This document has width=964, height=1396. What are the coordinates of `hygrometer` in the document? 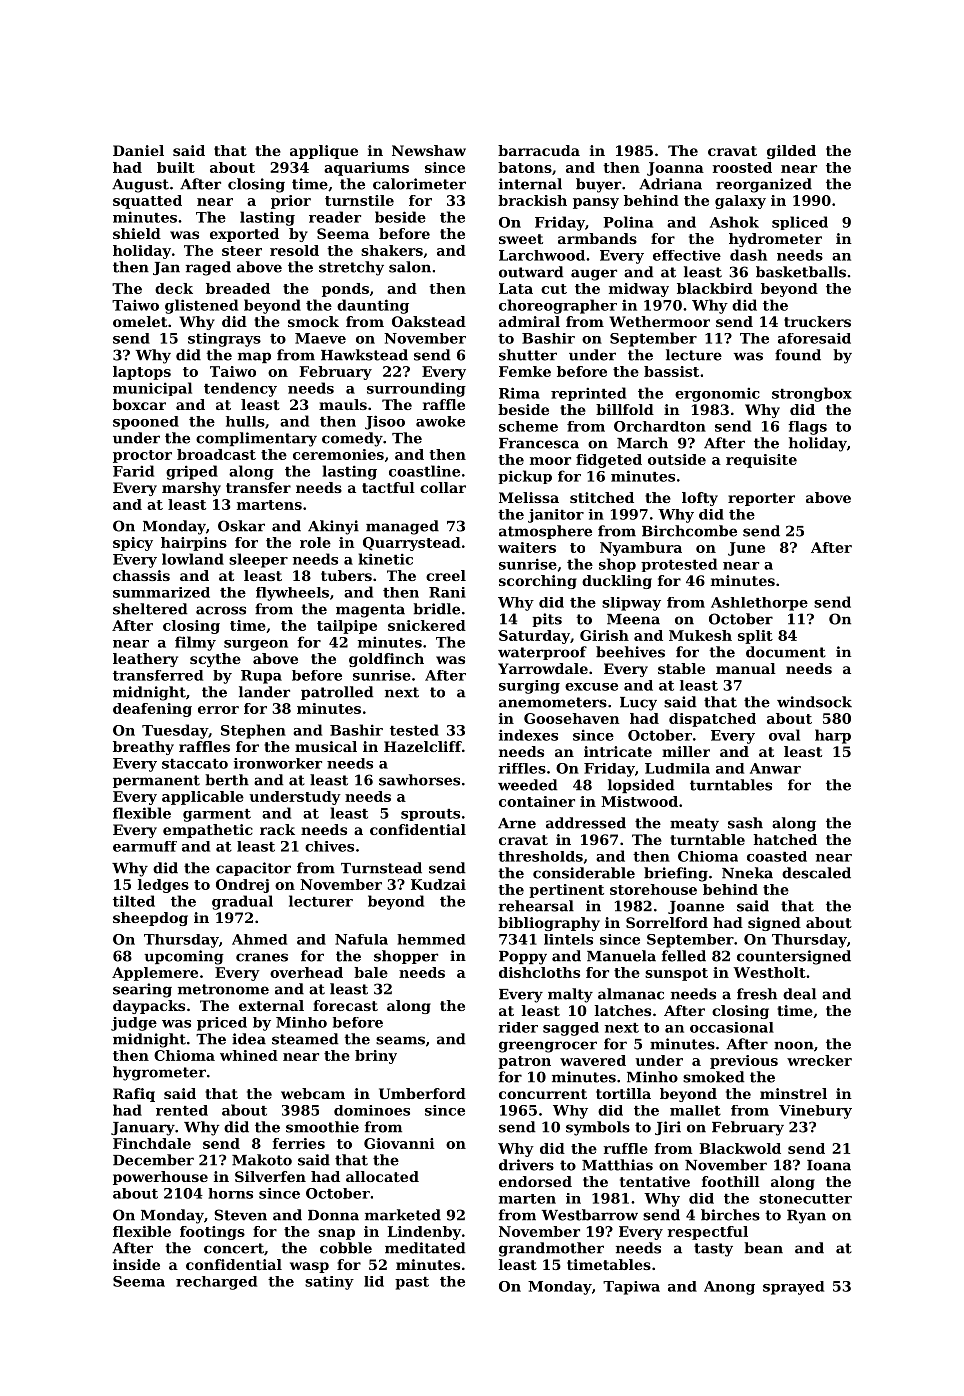 It's located at (159, 1073).
